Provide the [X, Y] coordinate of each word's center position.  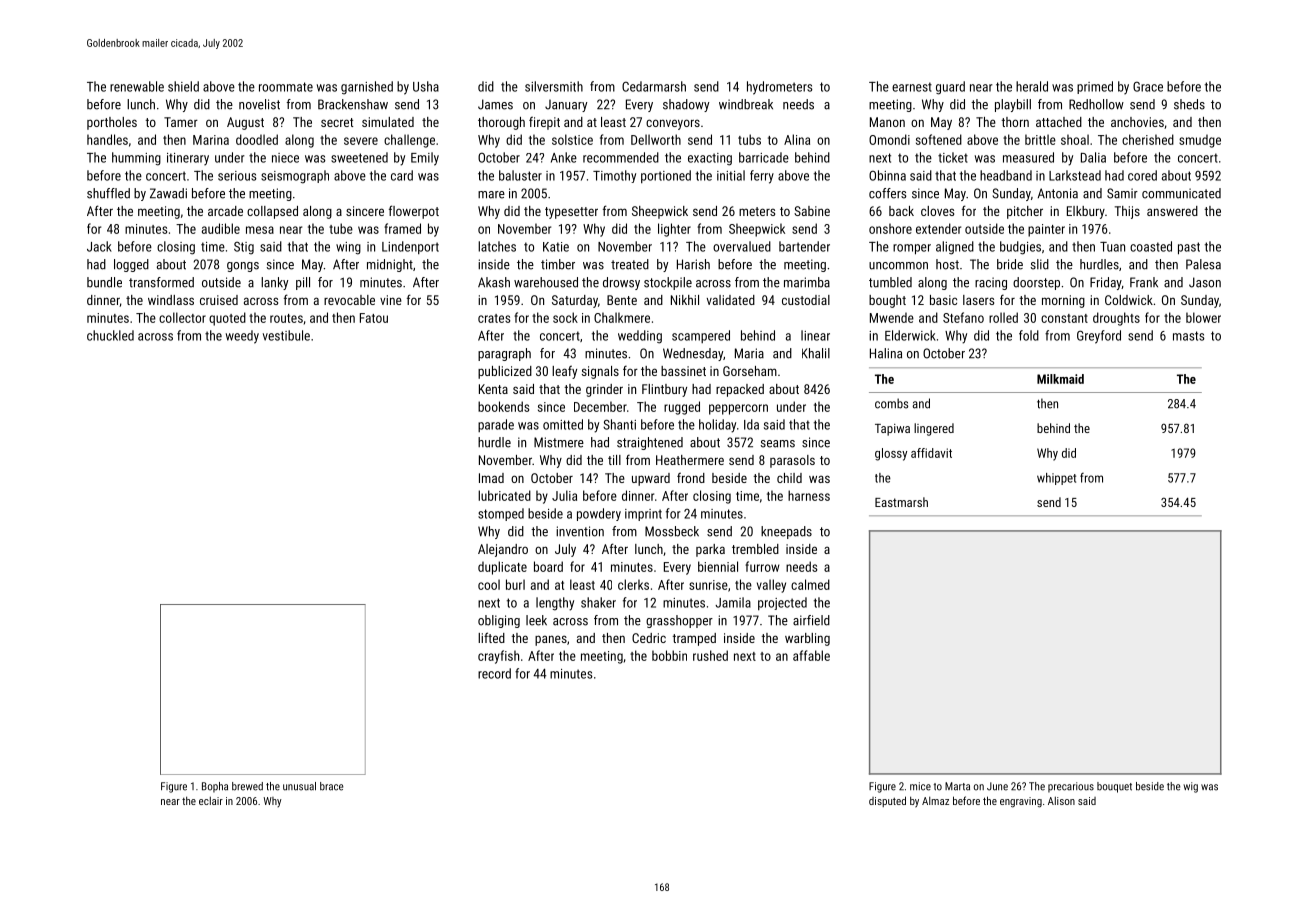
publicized [505, 372]
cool [489, 584]
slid [1039, 264]
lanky [274, 283]
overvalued [742, 246]
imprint [643, 515]
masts [1189, 336]
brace [332, 786]
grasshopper [679, 621]
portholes [112, 123]
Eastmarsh [901, 502]
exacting [710, 159]
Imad [491, 478]
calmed [810, 584]
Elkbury [1086, 212]
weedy [242, 337]
